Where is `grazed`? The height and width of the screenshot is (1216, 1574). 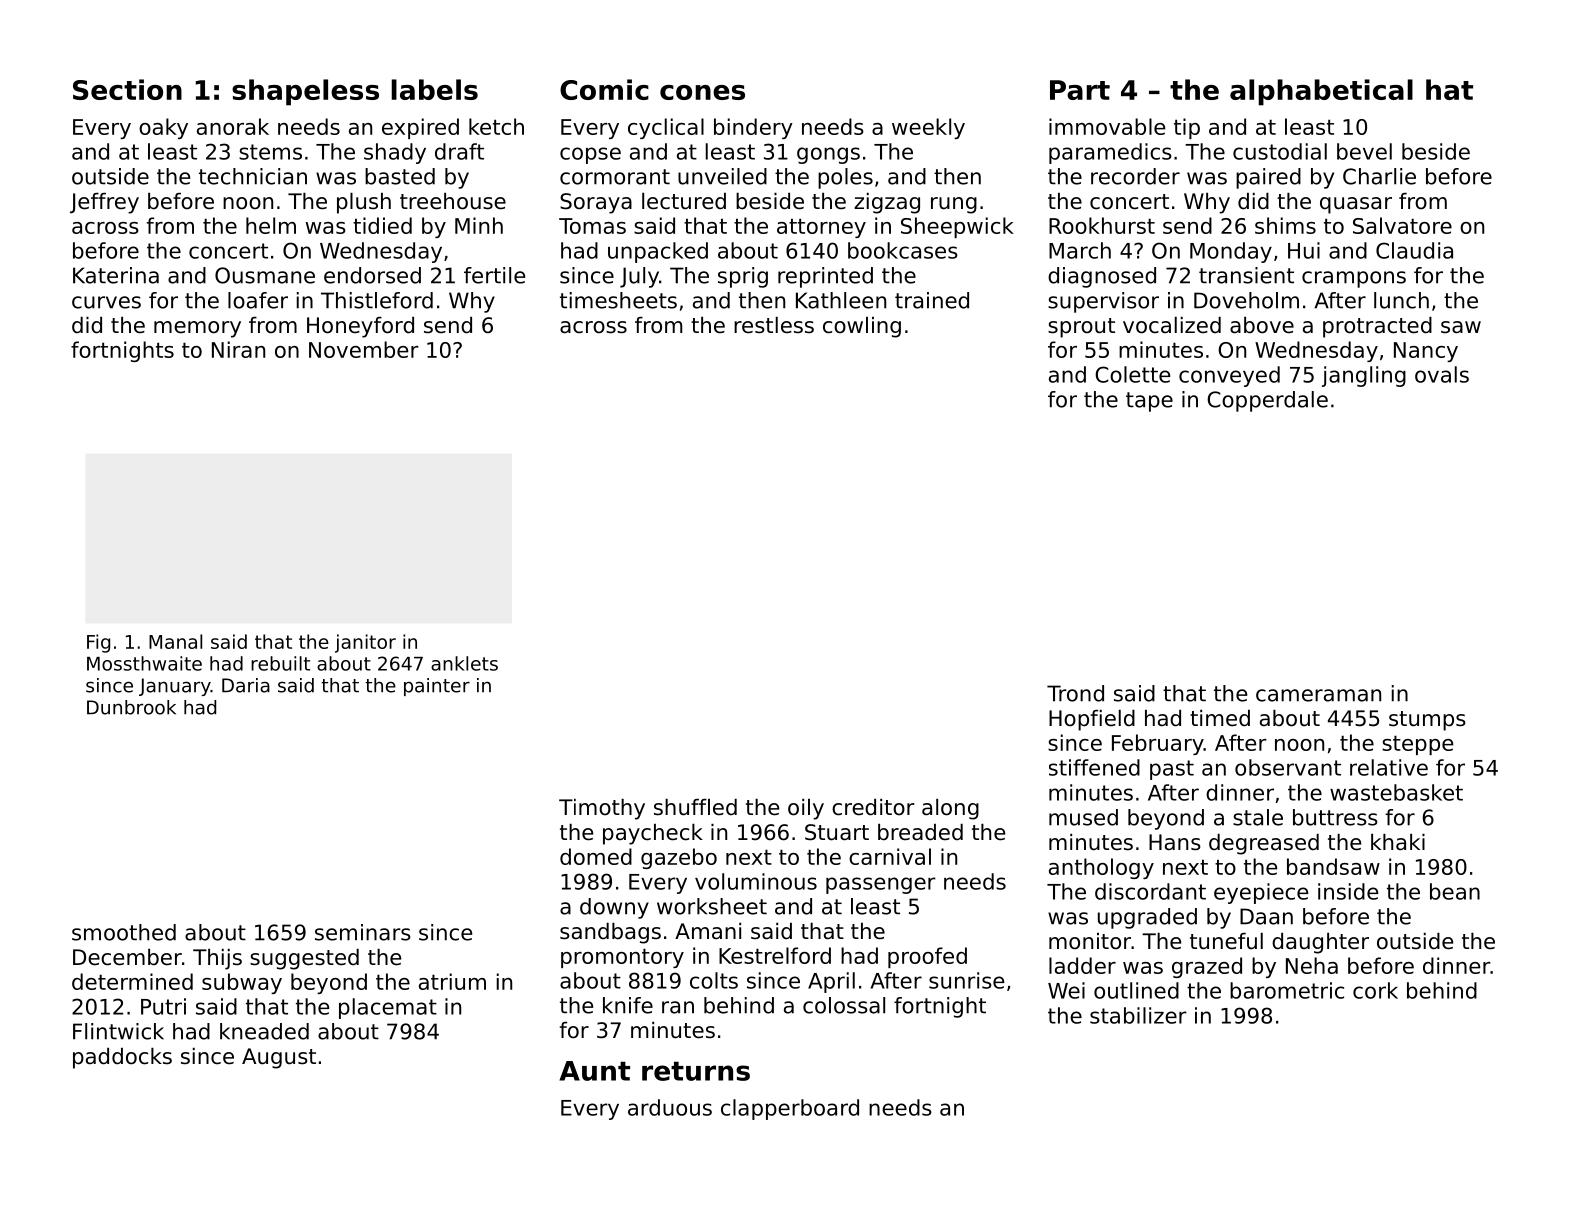 grazed is located at coordinates (1207, 967).
